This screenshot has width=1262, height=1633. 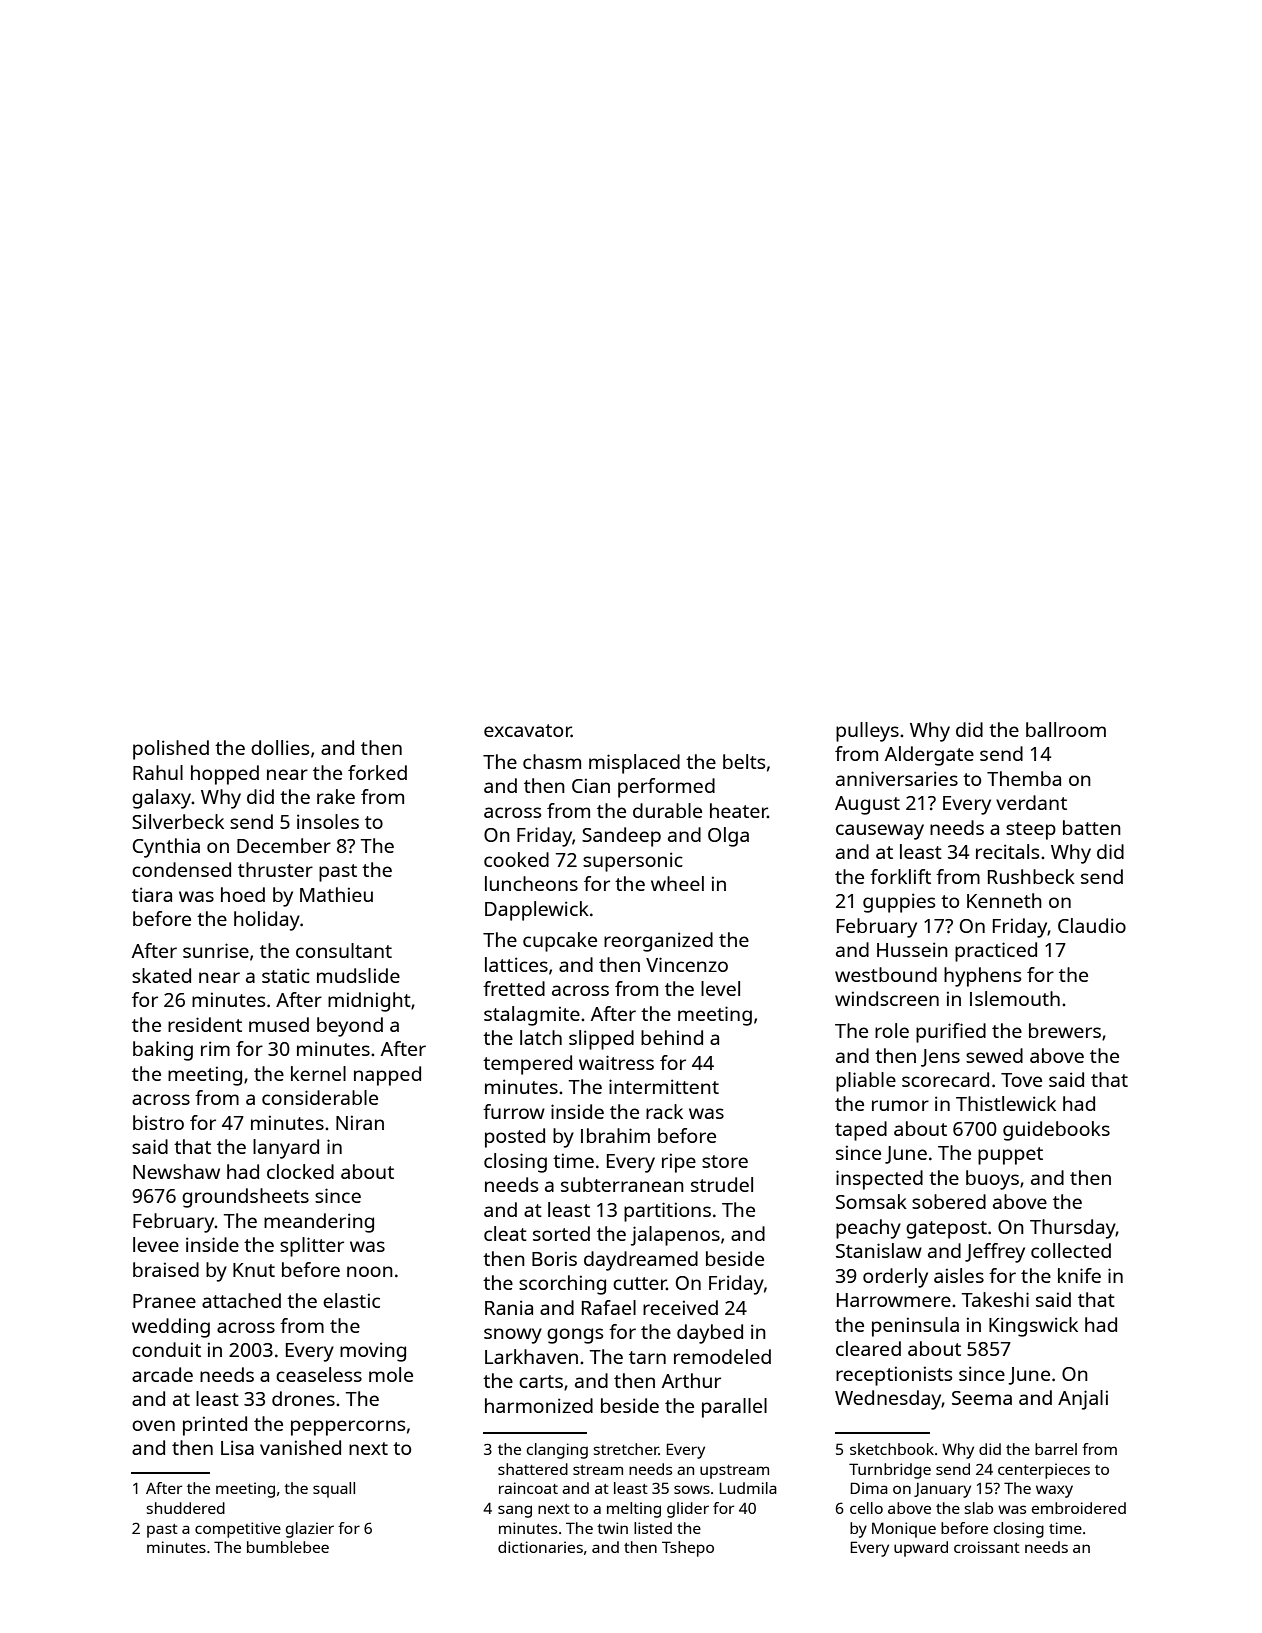 What do you see at coordinates (531, 883) in the screenshot?
I see `luncheons` at bounding box center [531, 883].
